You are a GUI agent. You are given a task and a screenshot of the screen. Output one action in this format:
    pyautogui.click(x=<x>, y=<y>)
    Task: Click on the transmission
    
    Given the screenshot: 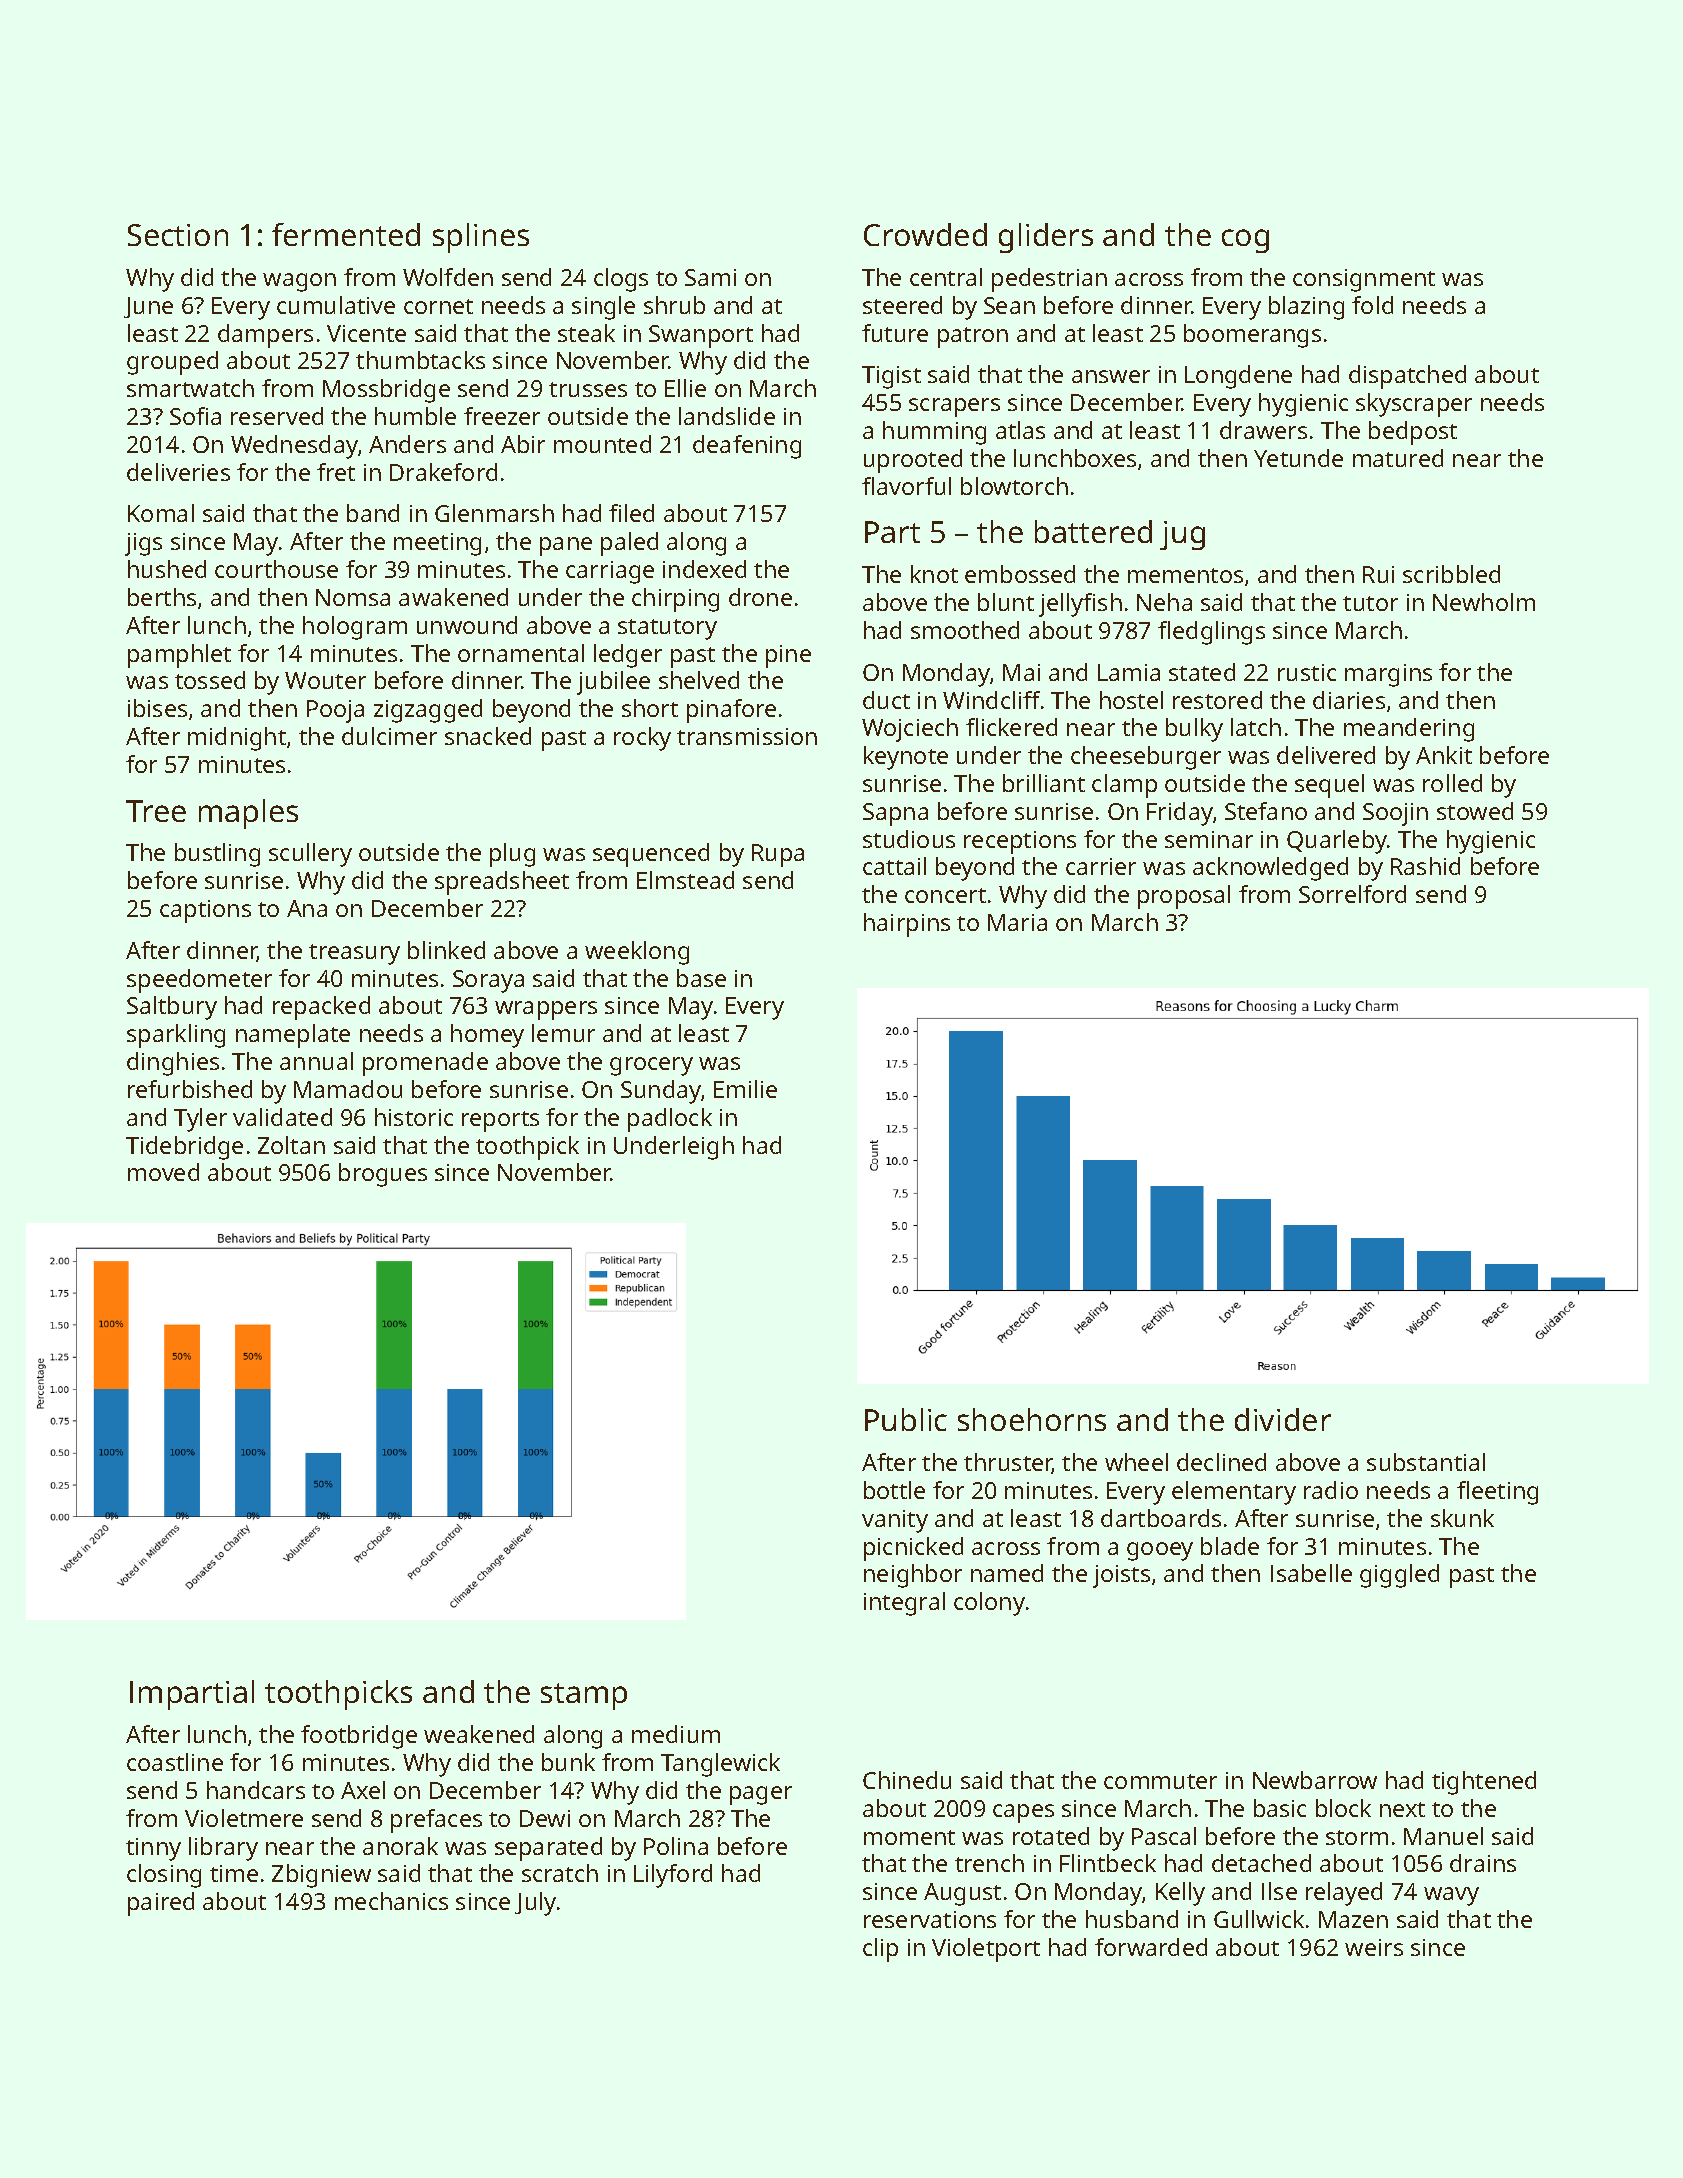 What is the action you would take?
    pyautogui.click(x=747, y=736)
